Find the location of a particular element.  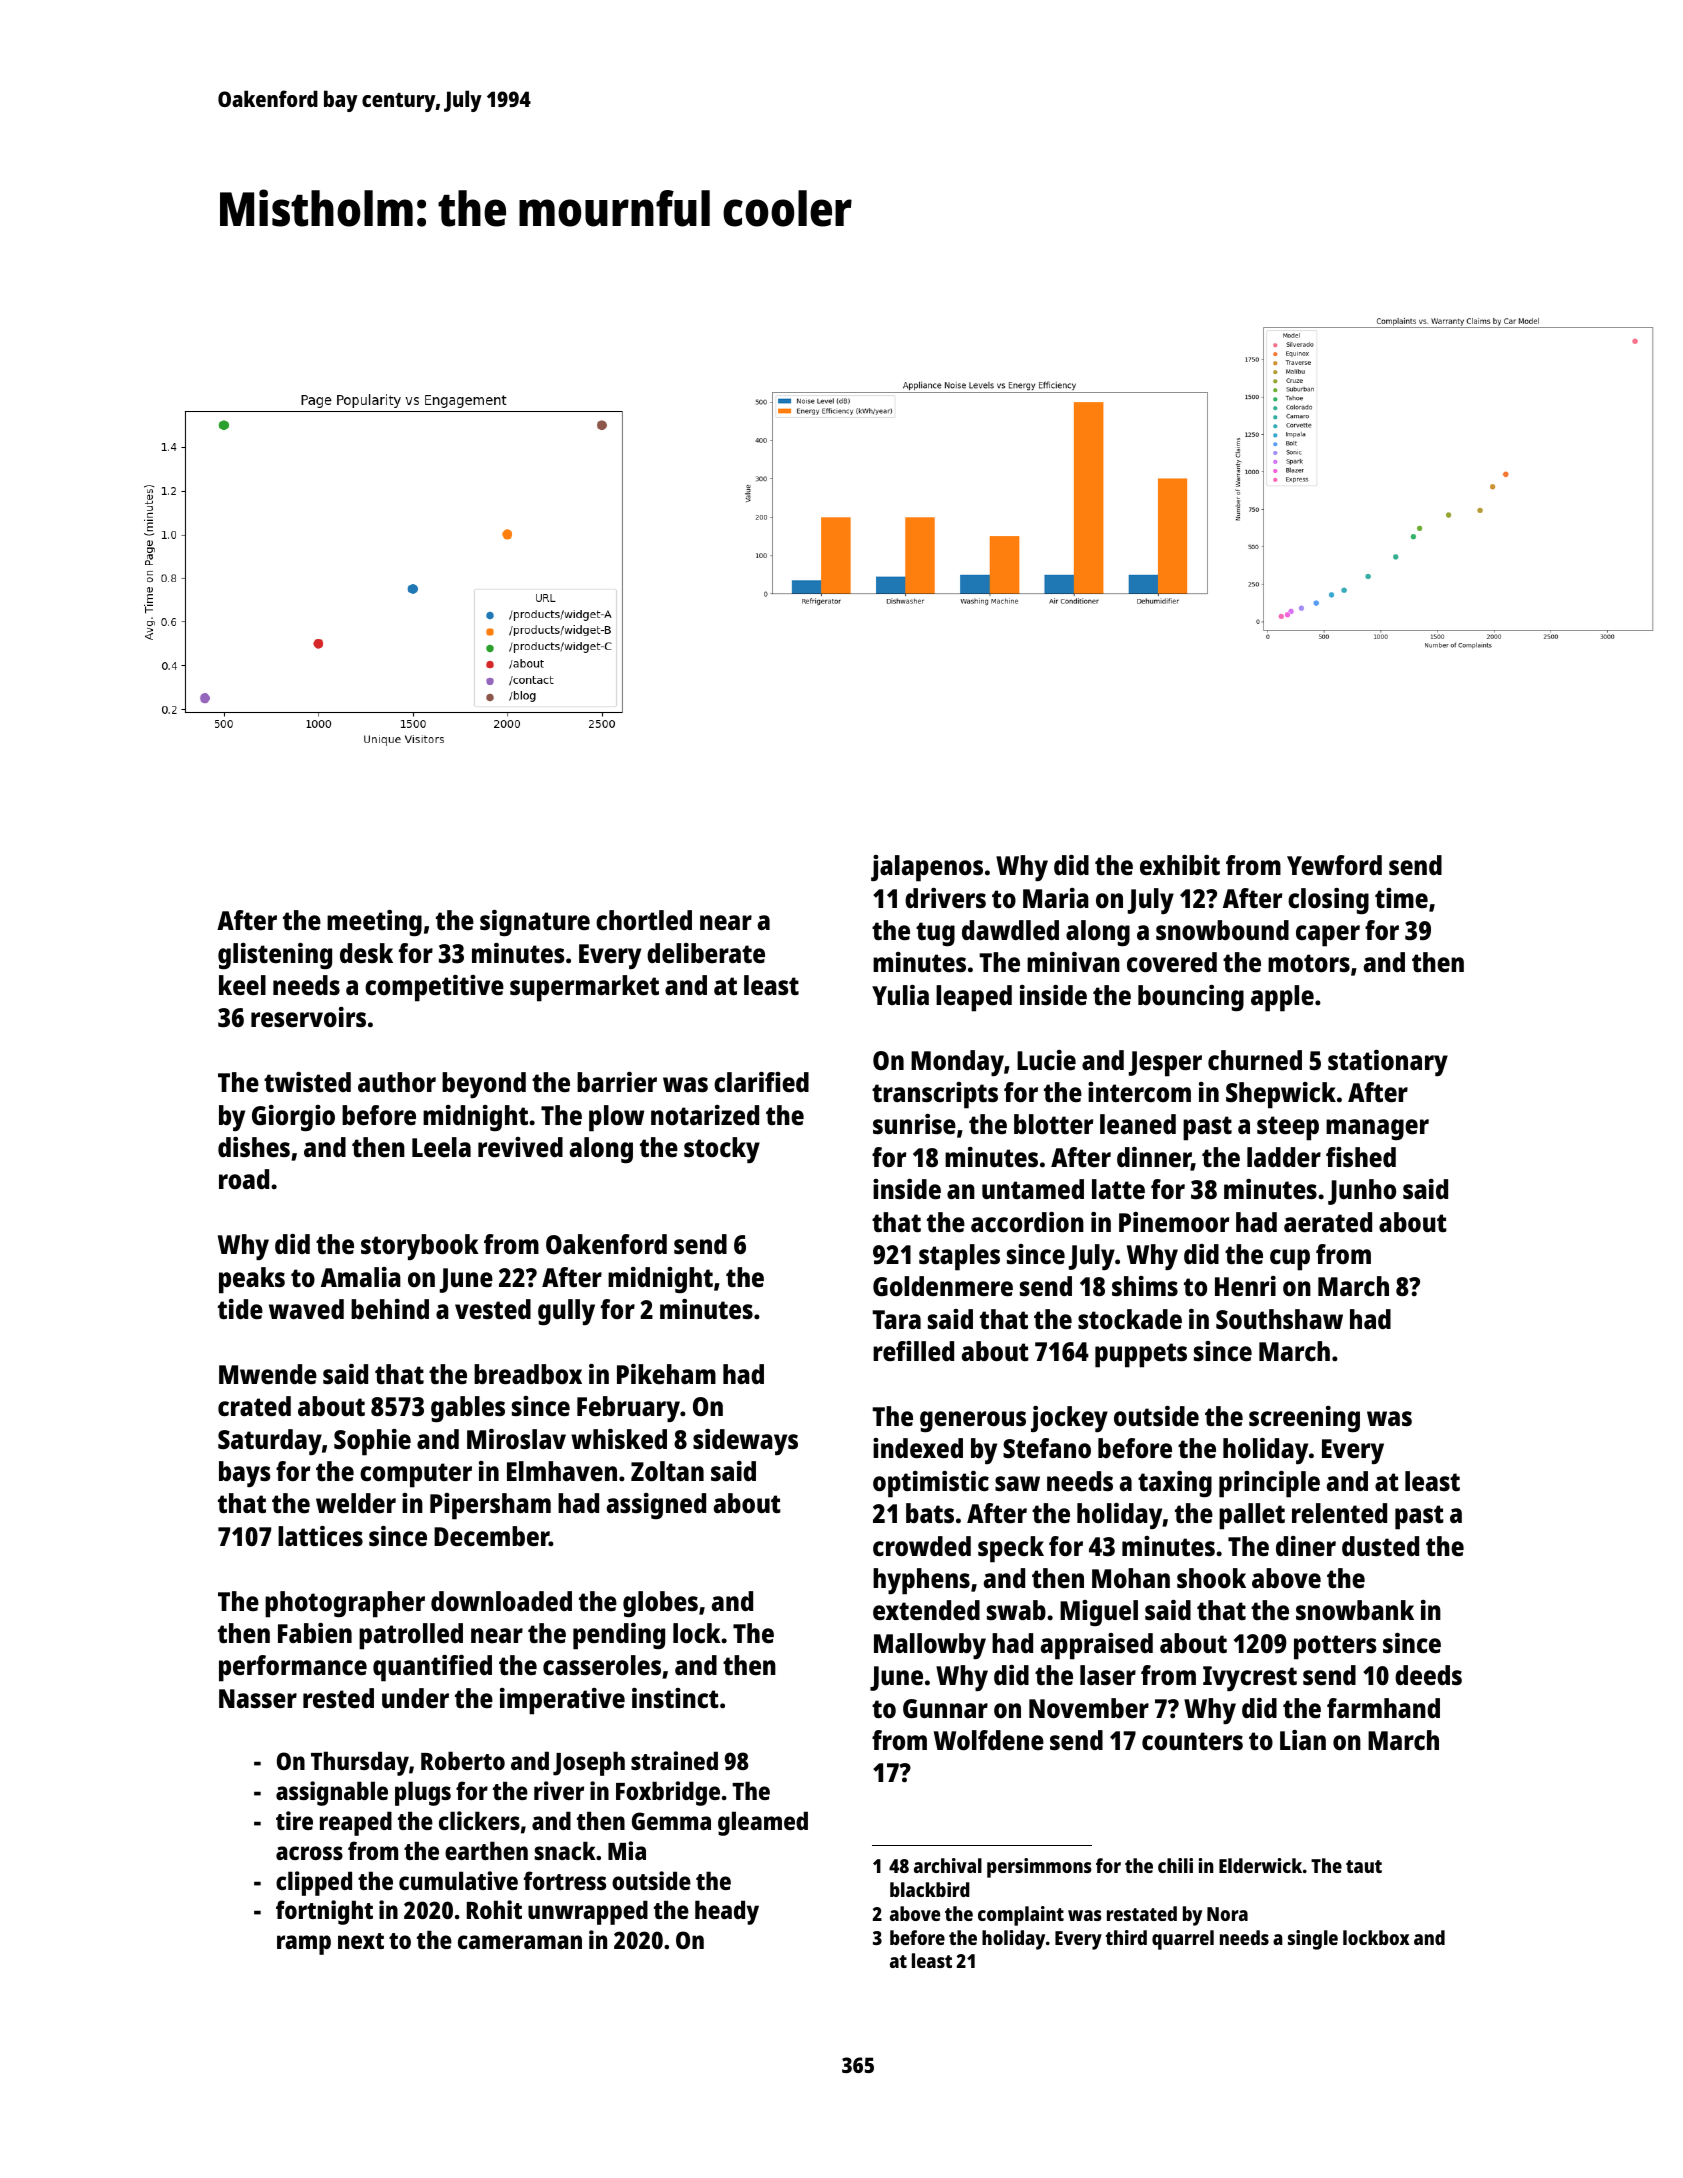

stocky is located at coordinates (722, 1150).
